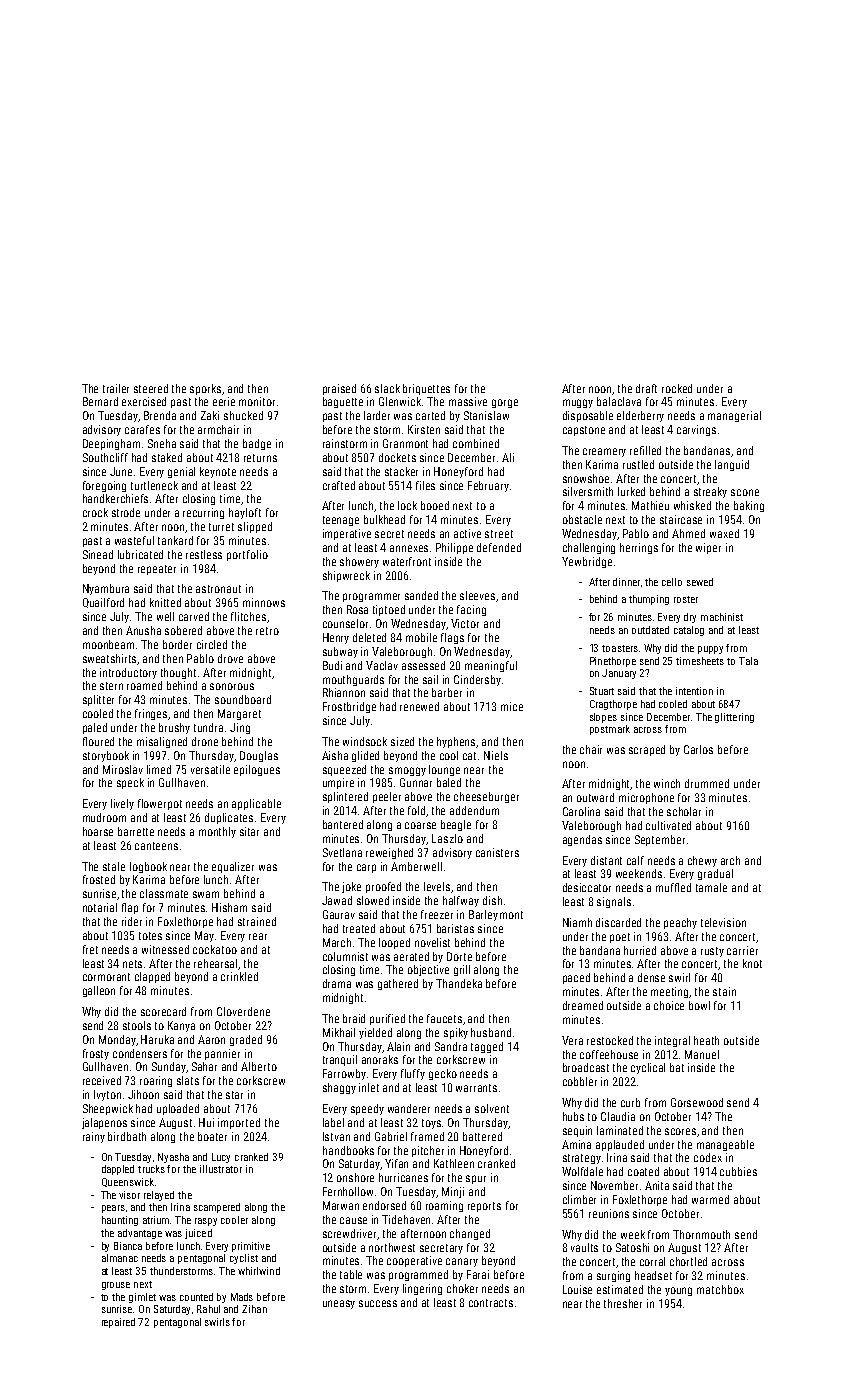  What do you see at coordinates (162, 742) in the screenshot?
I see `misaligned` at bounding box center [162, 742].
